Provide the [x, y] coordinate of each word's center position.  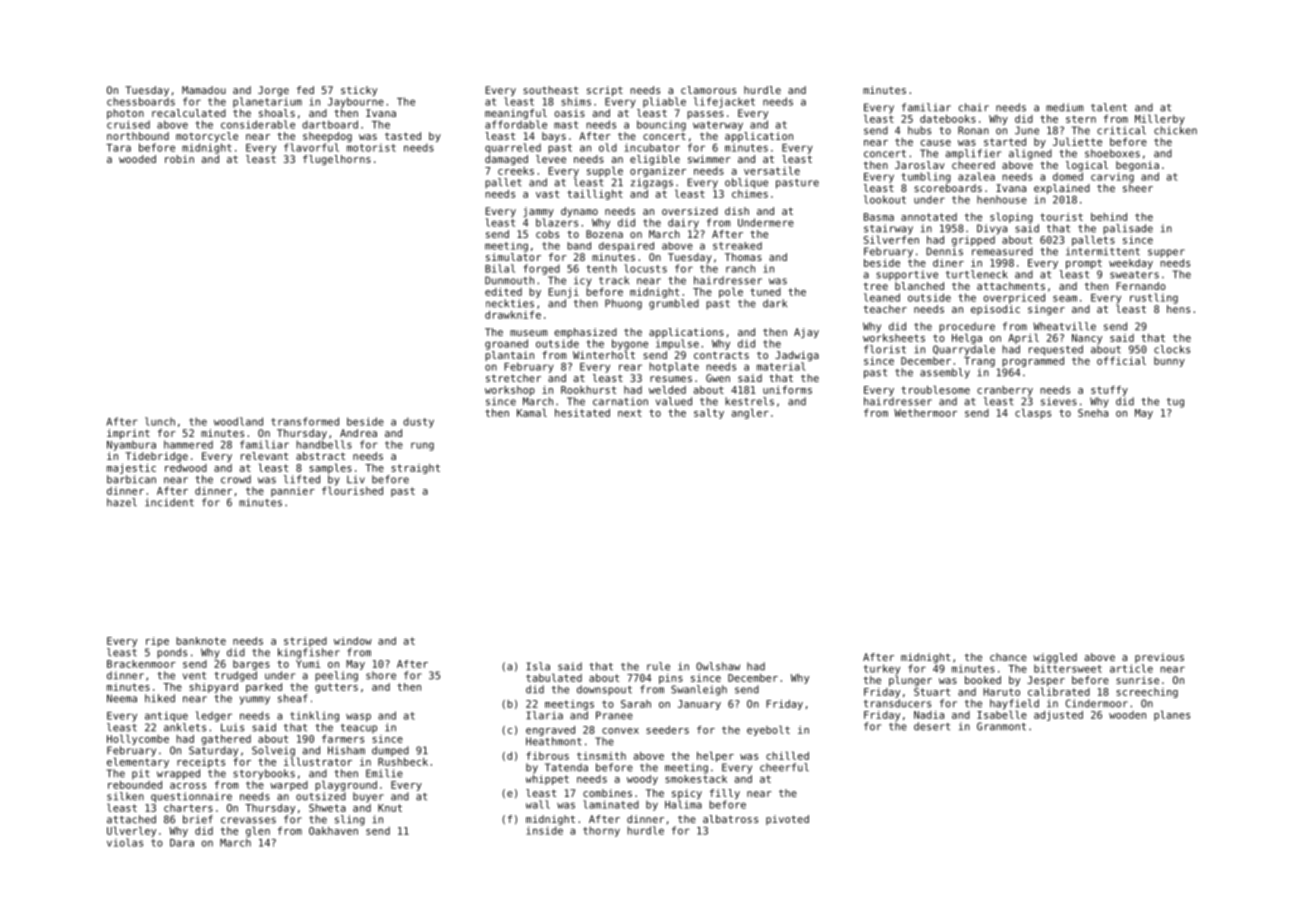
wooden [1127, 715]
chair [974, 107]
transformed [305, 421]
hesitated [582, 413]
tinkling [314, 716]
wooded [137, 159]
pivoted [787, 820]
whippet [547, 780]
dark [775, 303]
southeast [550, 90]
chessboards [141, 101]
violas [125, 842]
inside [544, 830]
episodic [995, 310]
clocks [1172, 349]
